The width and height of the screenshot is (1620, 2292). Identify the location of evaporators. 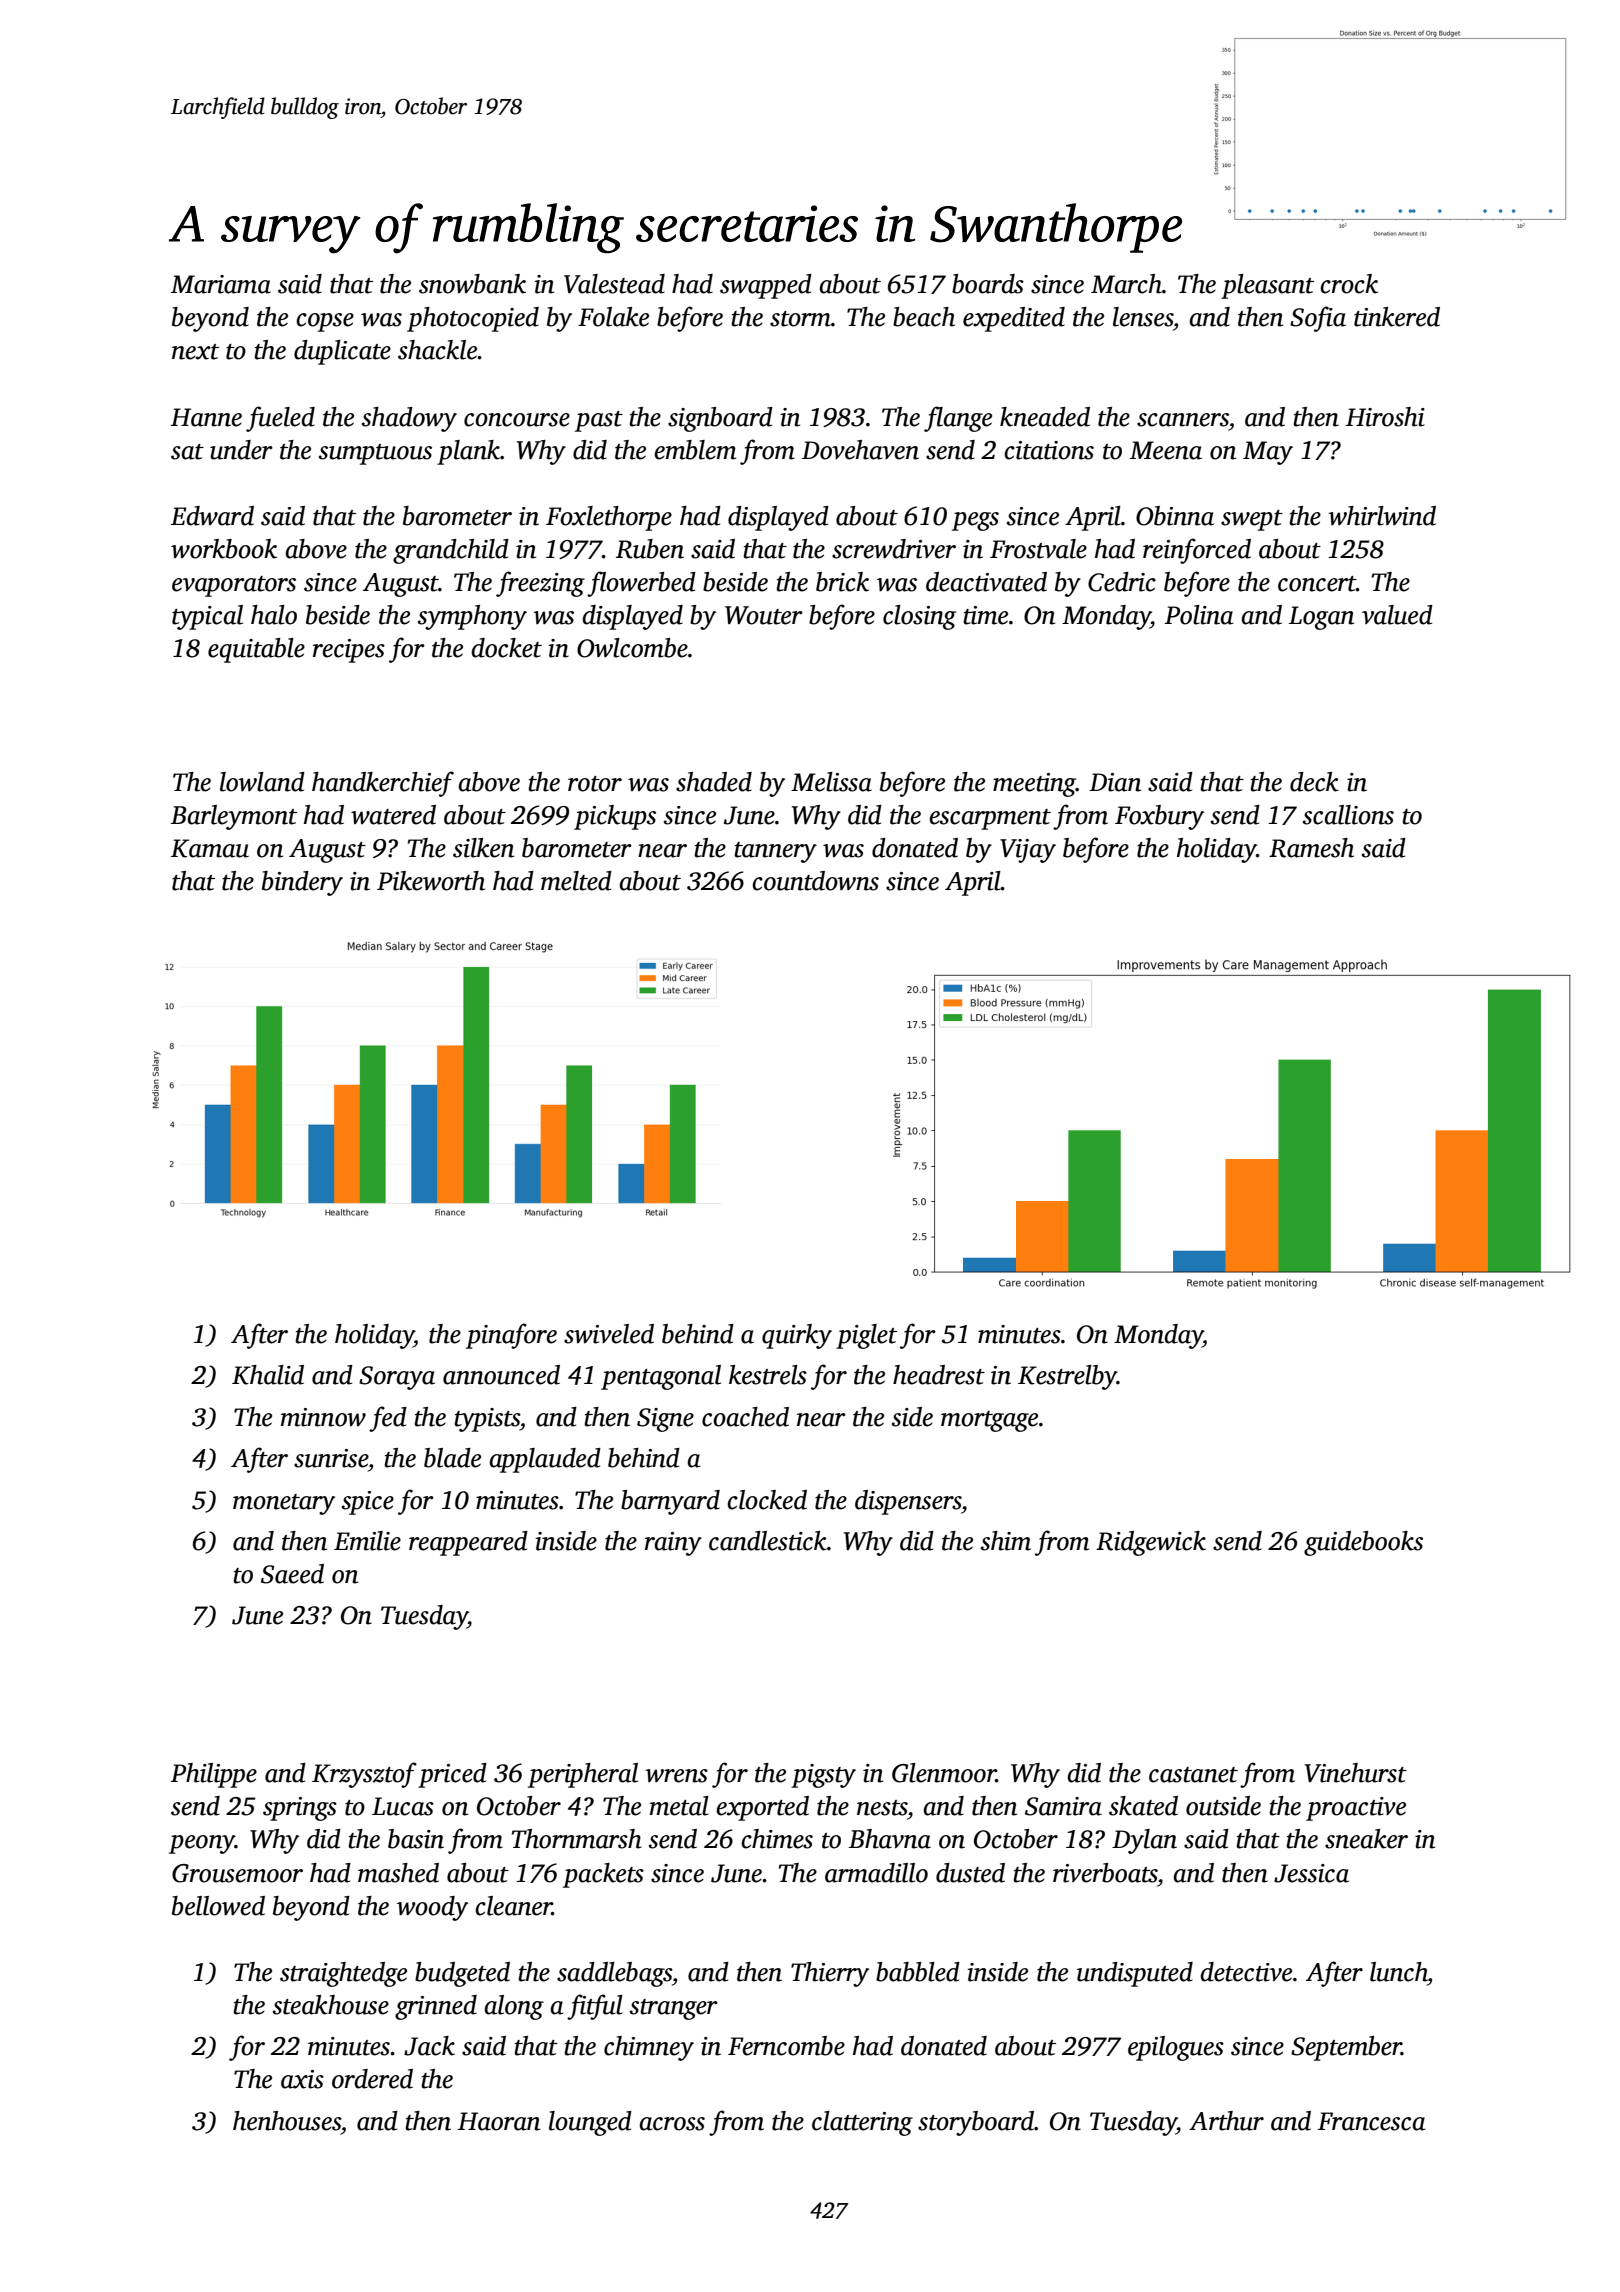
(234, 586).
